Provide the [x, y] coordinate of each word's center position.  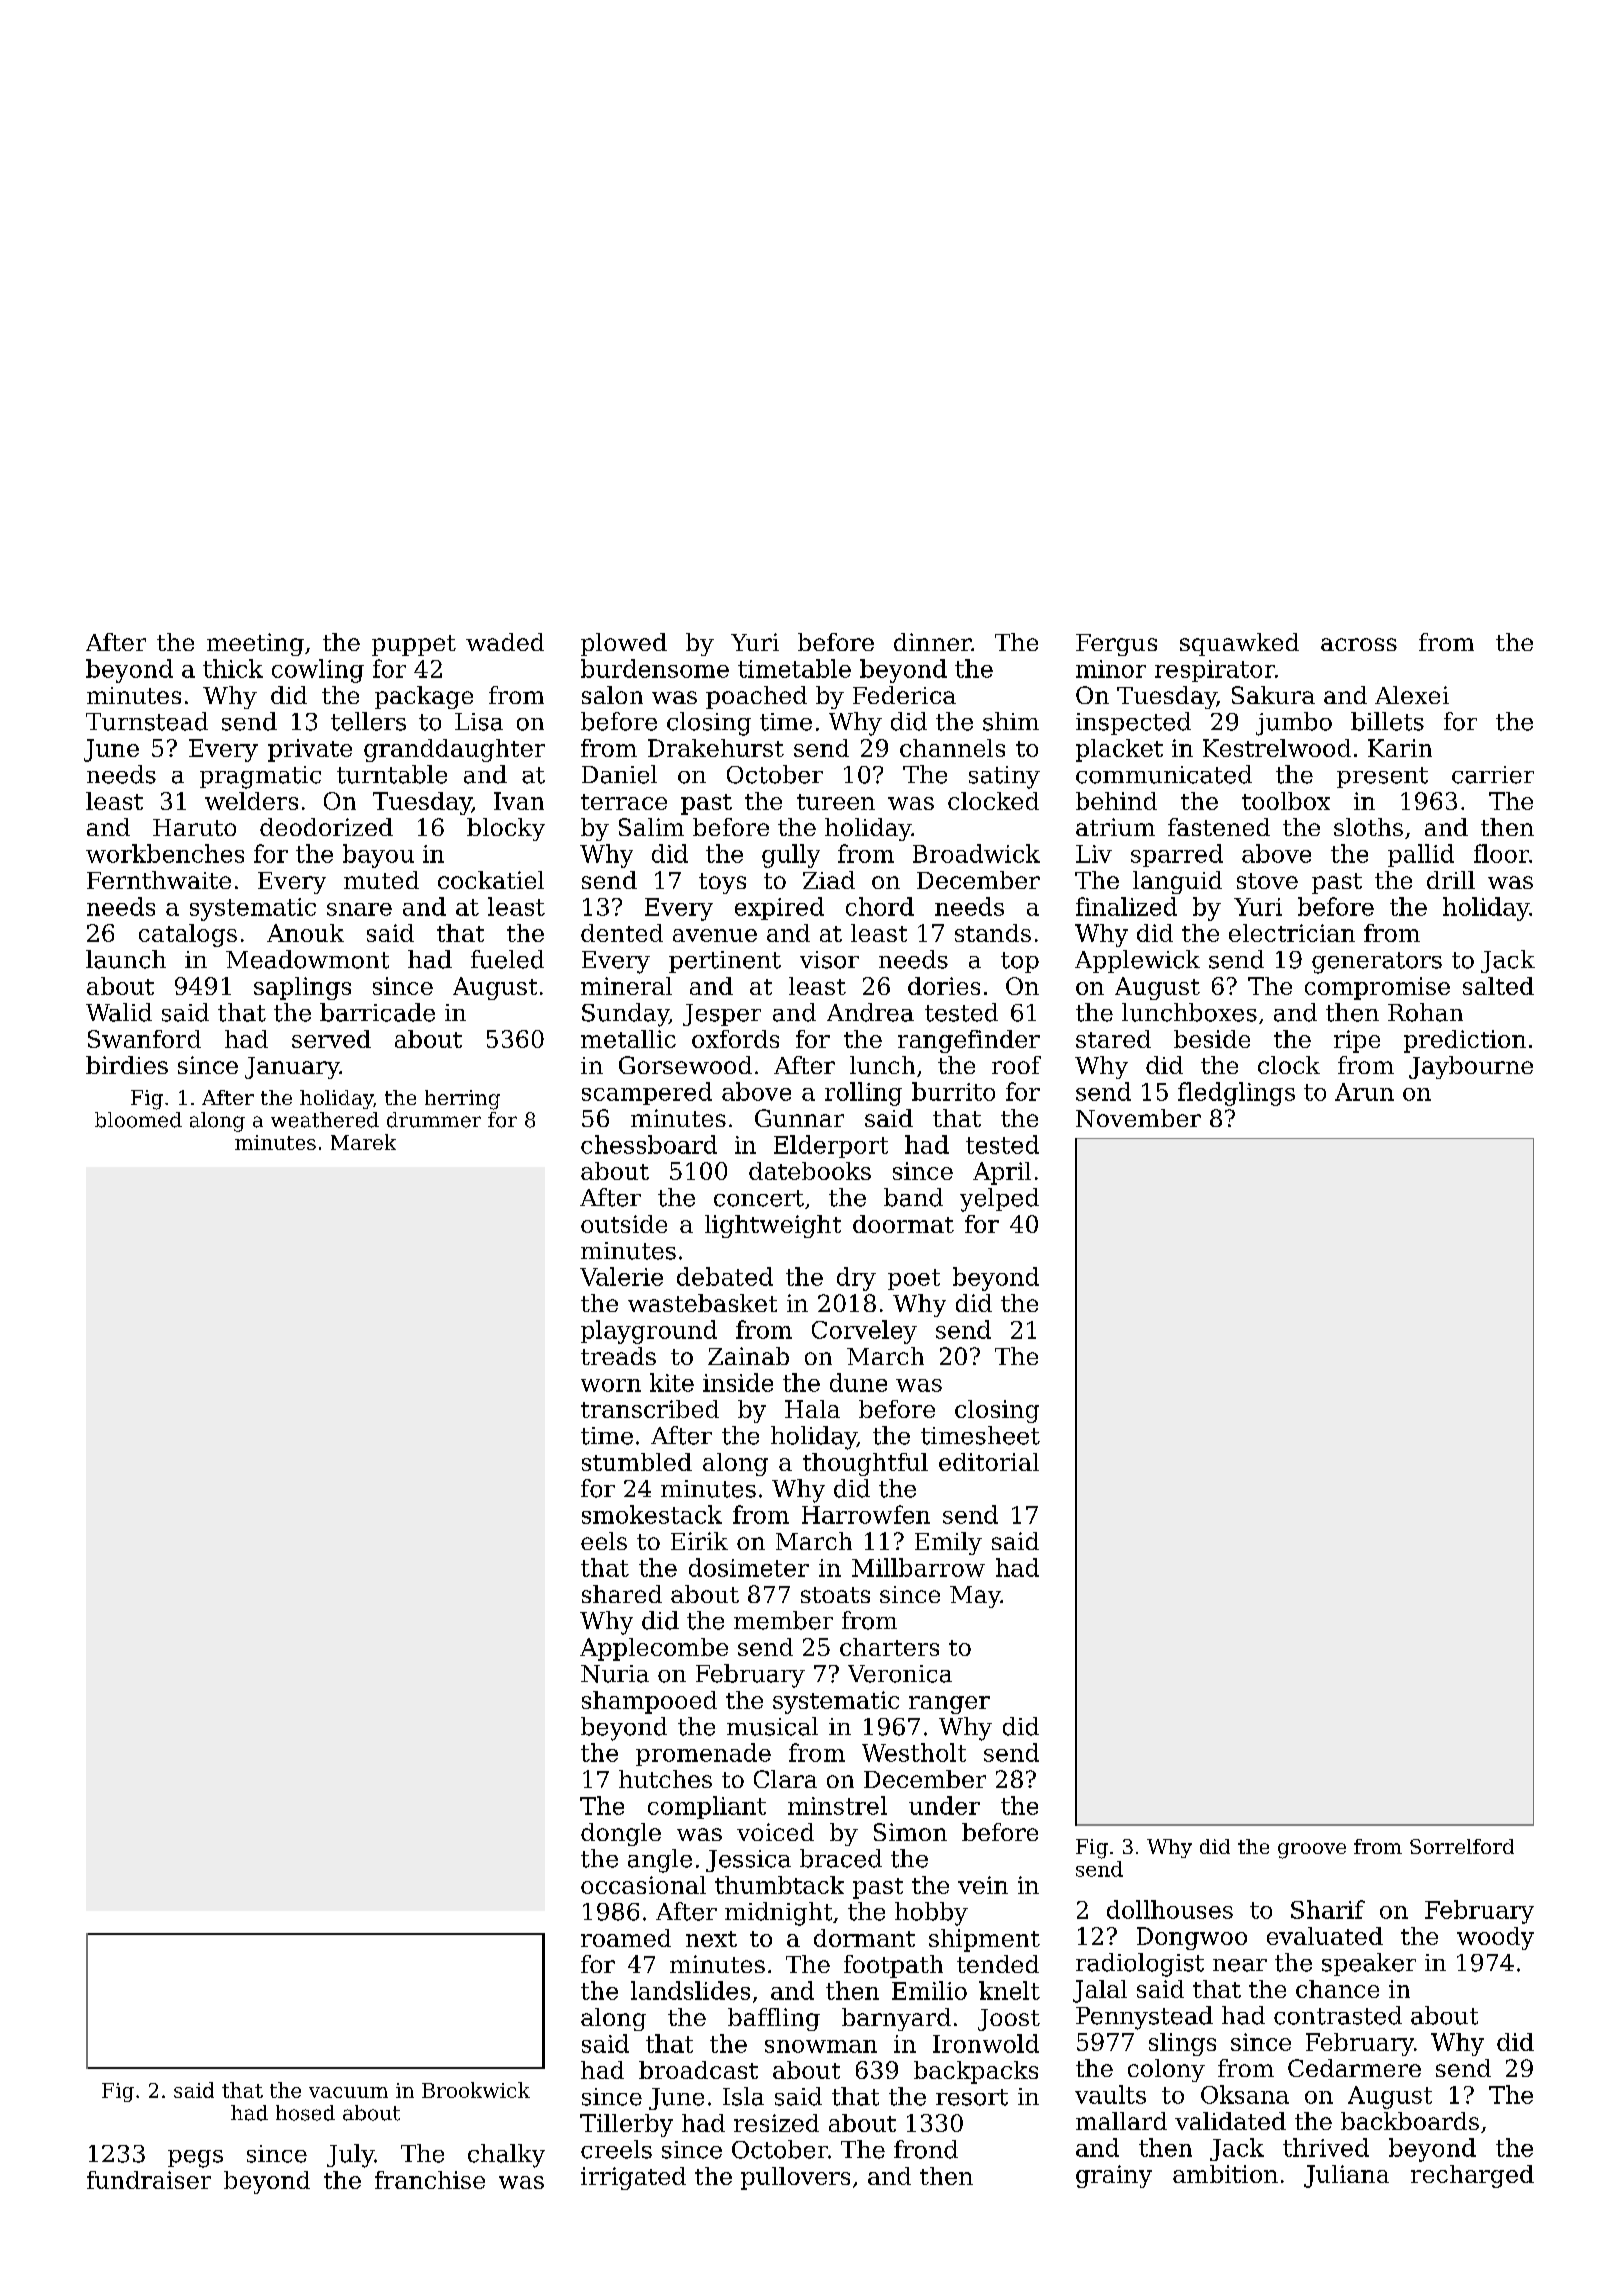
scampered [647, 1093]
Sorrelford [1462, 1846]
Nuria [615, 1674]
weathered [325, 1120]
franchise [430, 2180]
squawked [1239, 644]
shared [622, 1594]
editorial [989, 1462]
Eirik [699, 1541]
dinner [933, 642]
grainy [1114, 2176]
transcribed [650, 1409]
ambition [1225, 2174]
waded [505, 642]
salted [1498, 986]
